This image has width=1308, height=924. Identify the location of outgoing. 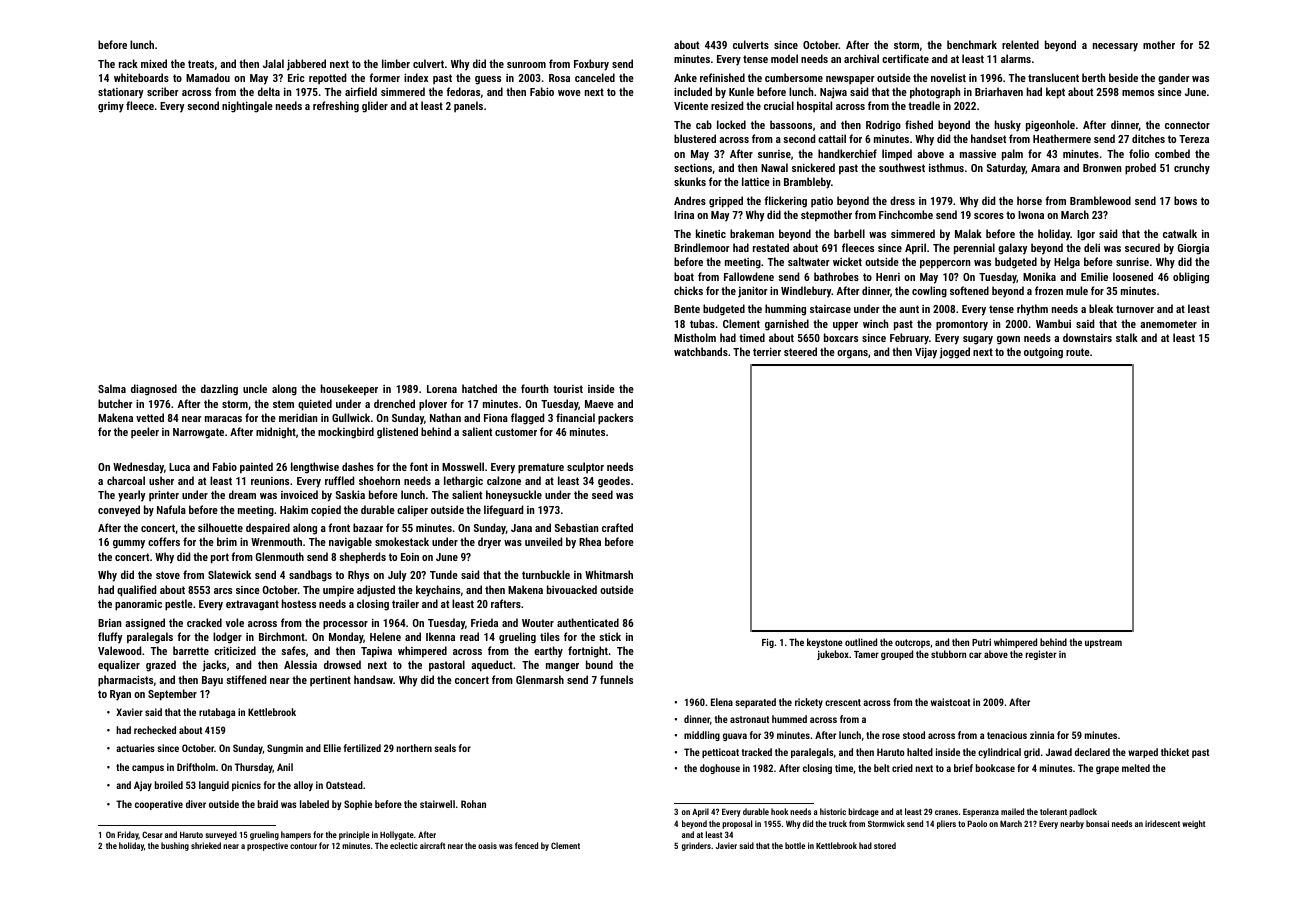
(1043, 353).
